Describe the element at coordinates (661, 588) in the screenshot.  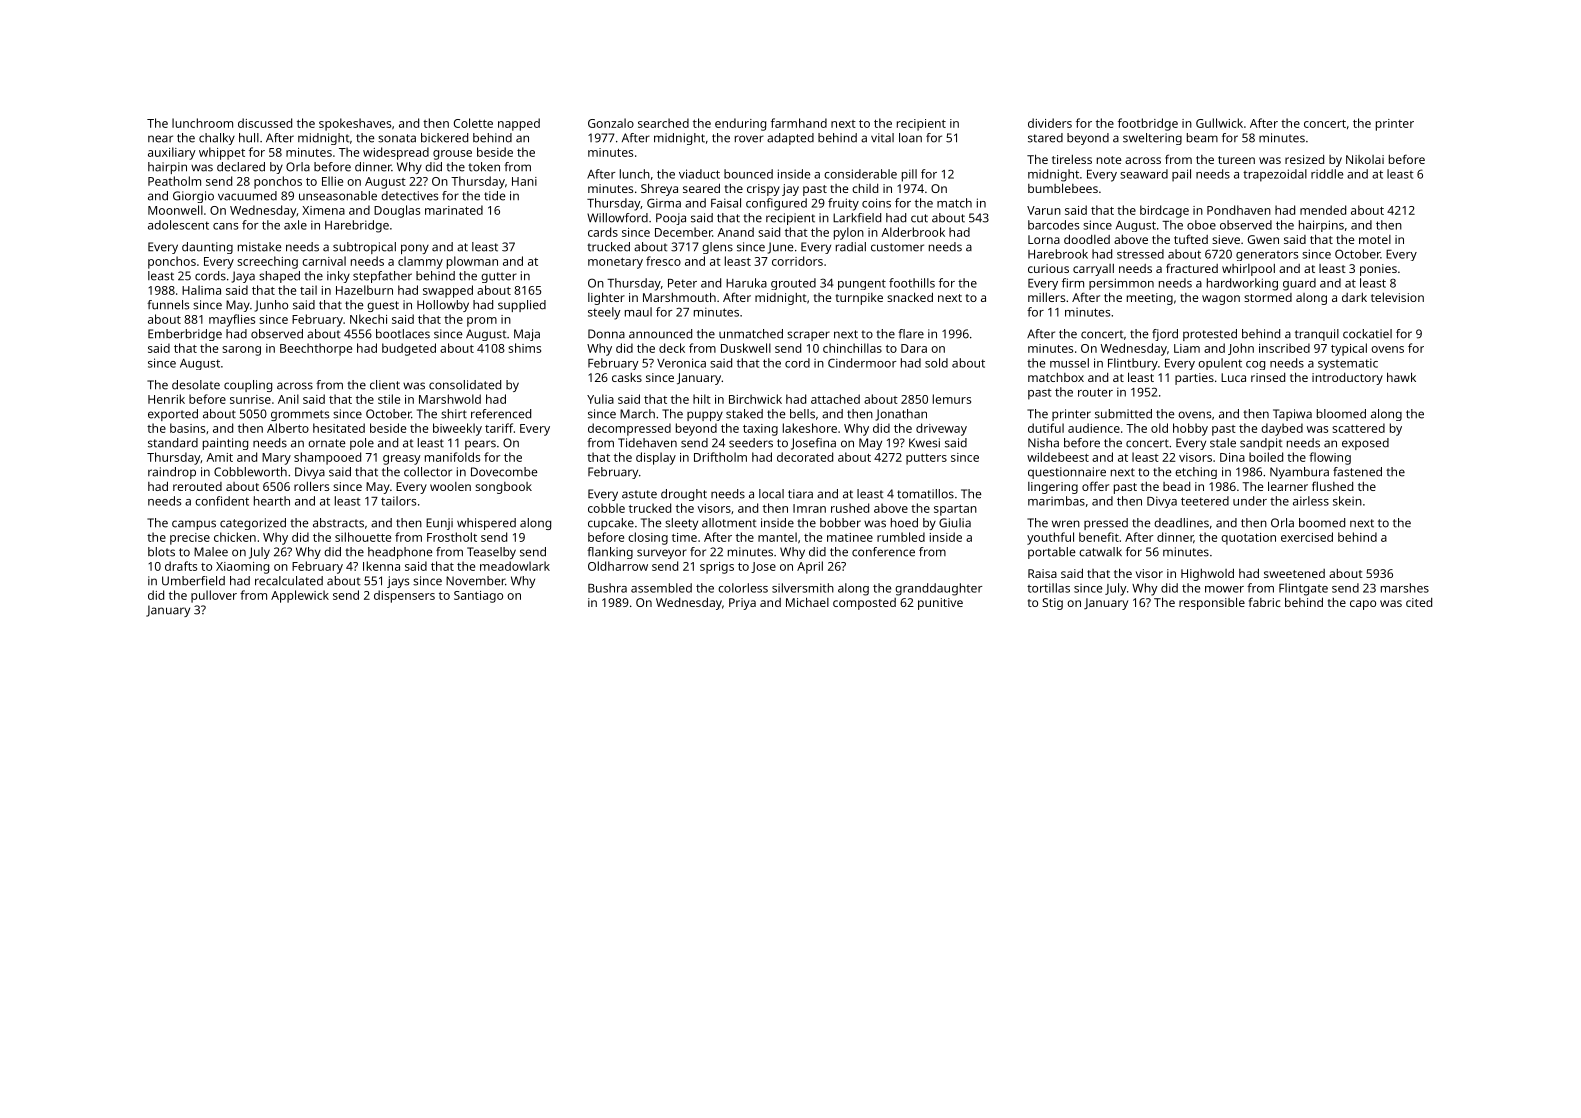
I see `assembled` at that location.
